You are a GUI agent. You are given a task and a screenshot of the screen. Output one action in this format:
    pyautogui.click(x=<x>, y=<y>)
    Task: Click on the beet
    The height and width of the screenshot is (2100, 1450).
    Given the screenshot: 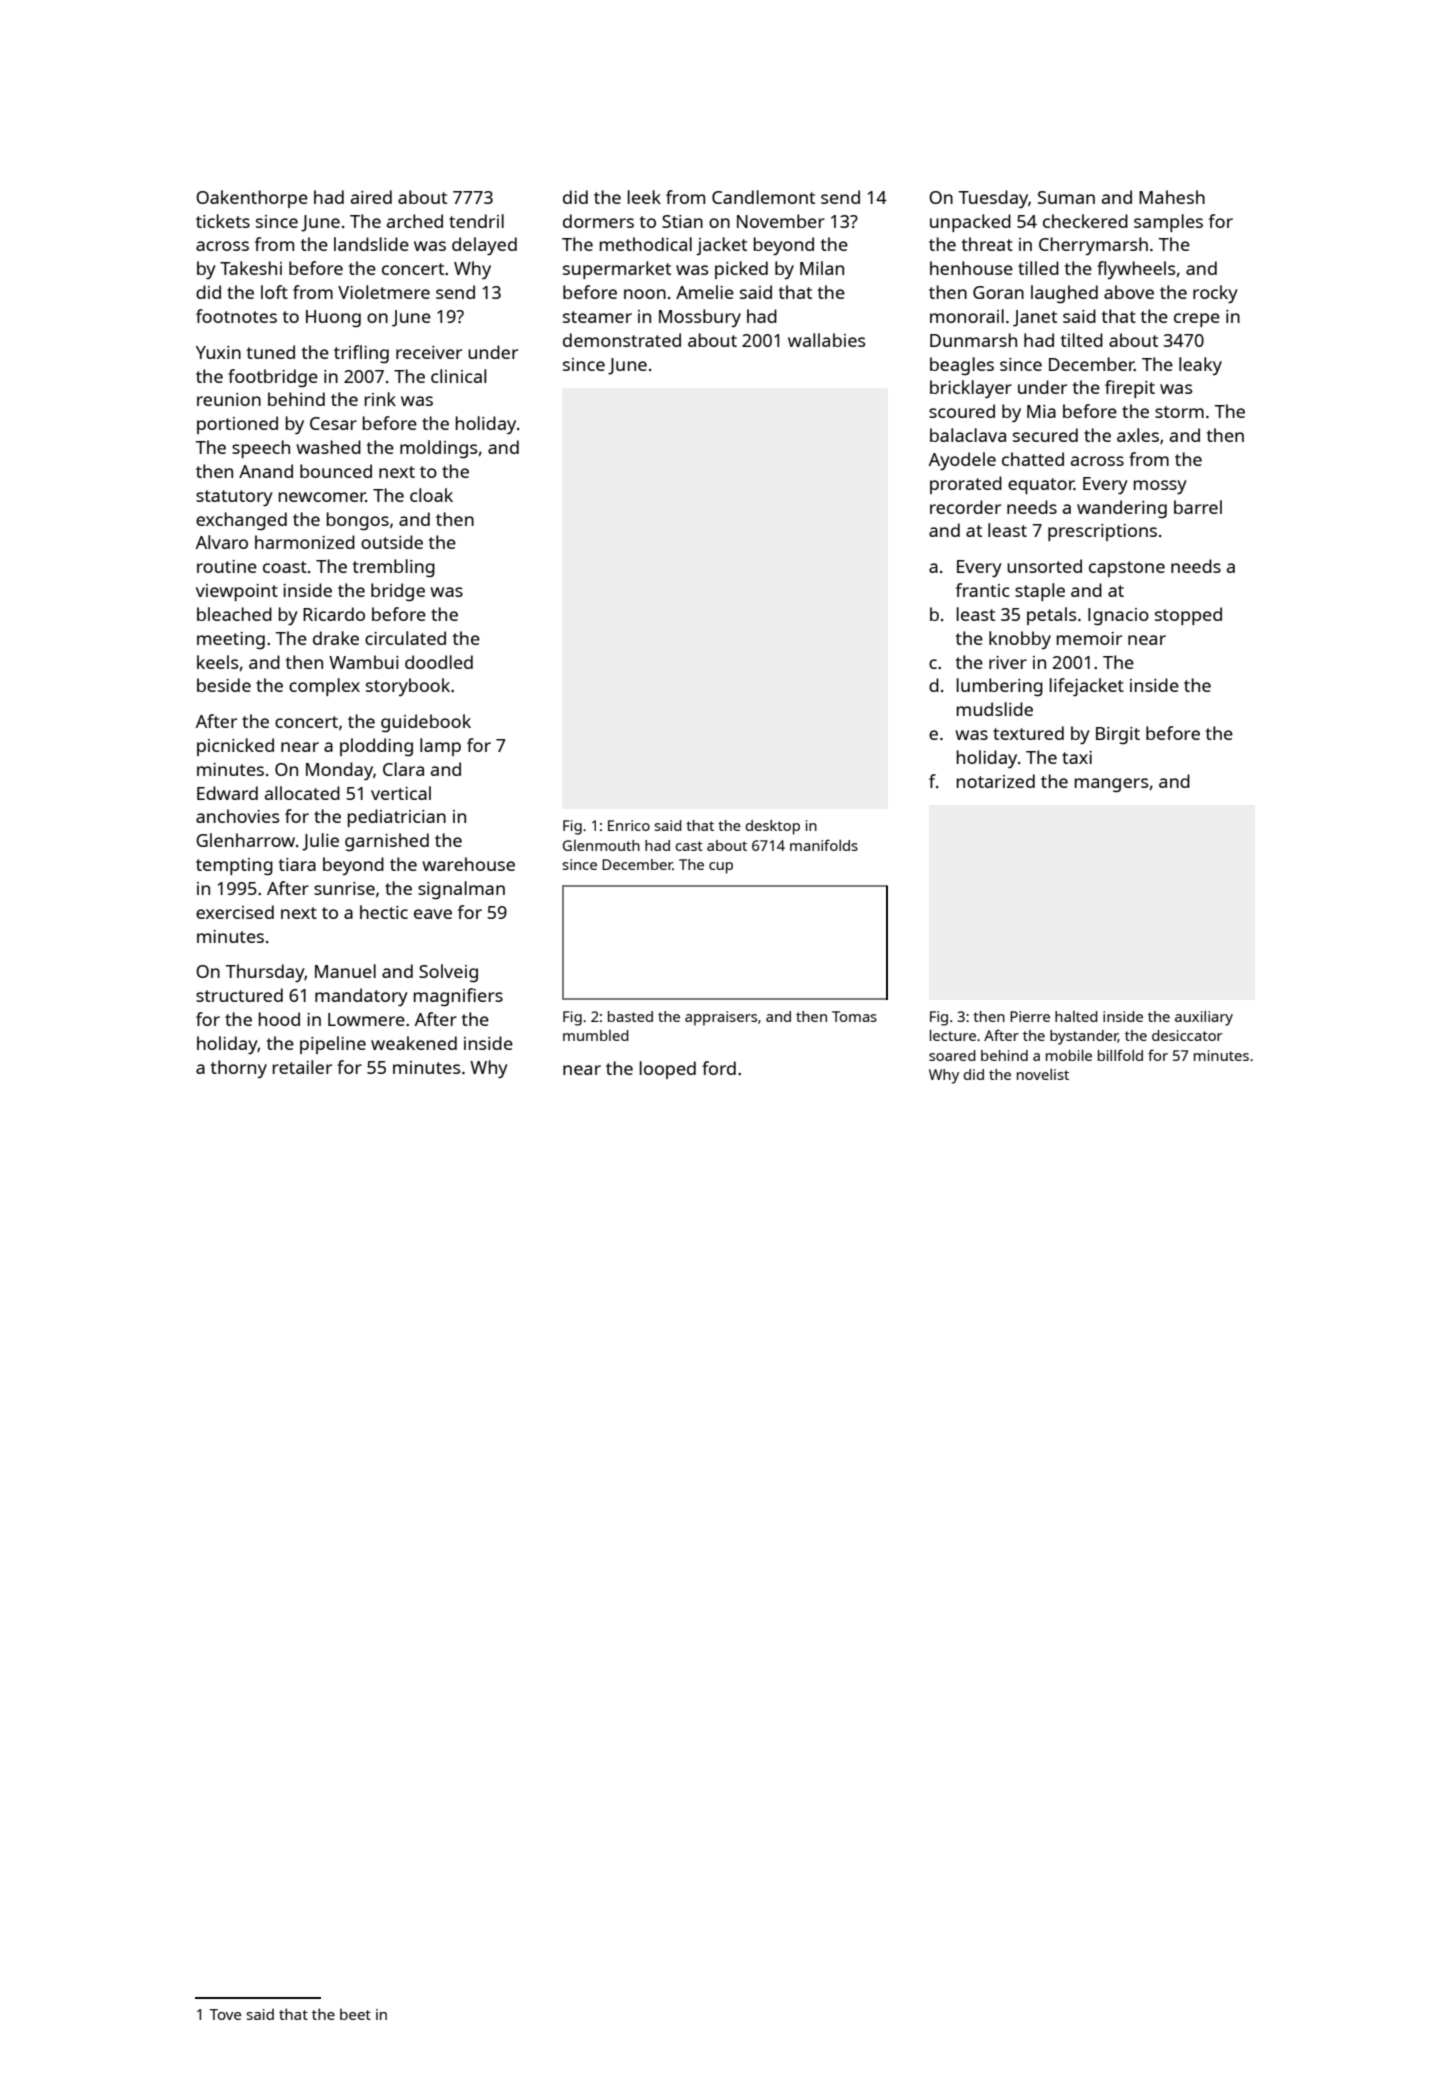 What is the action you would take?
    pyautogui.click(x=355, y=2014)
